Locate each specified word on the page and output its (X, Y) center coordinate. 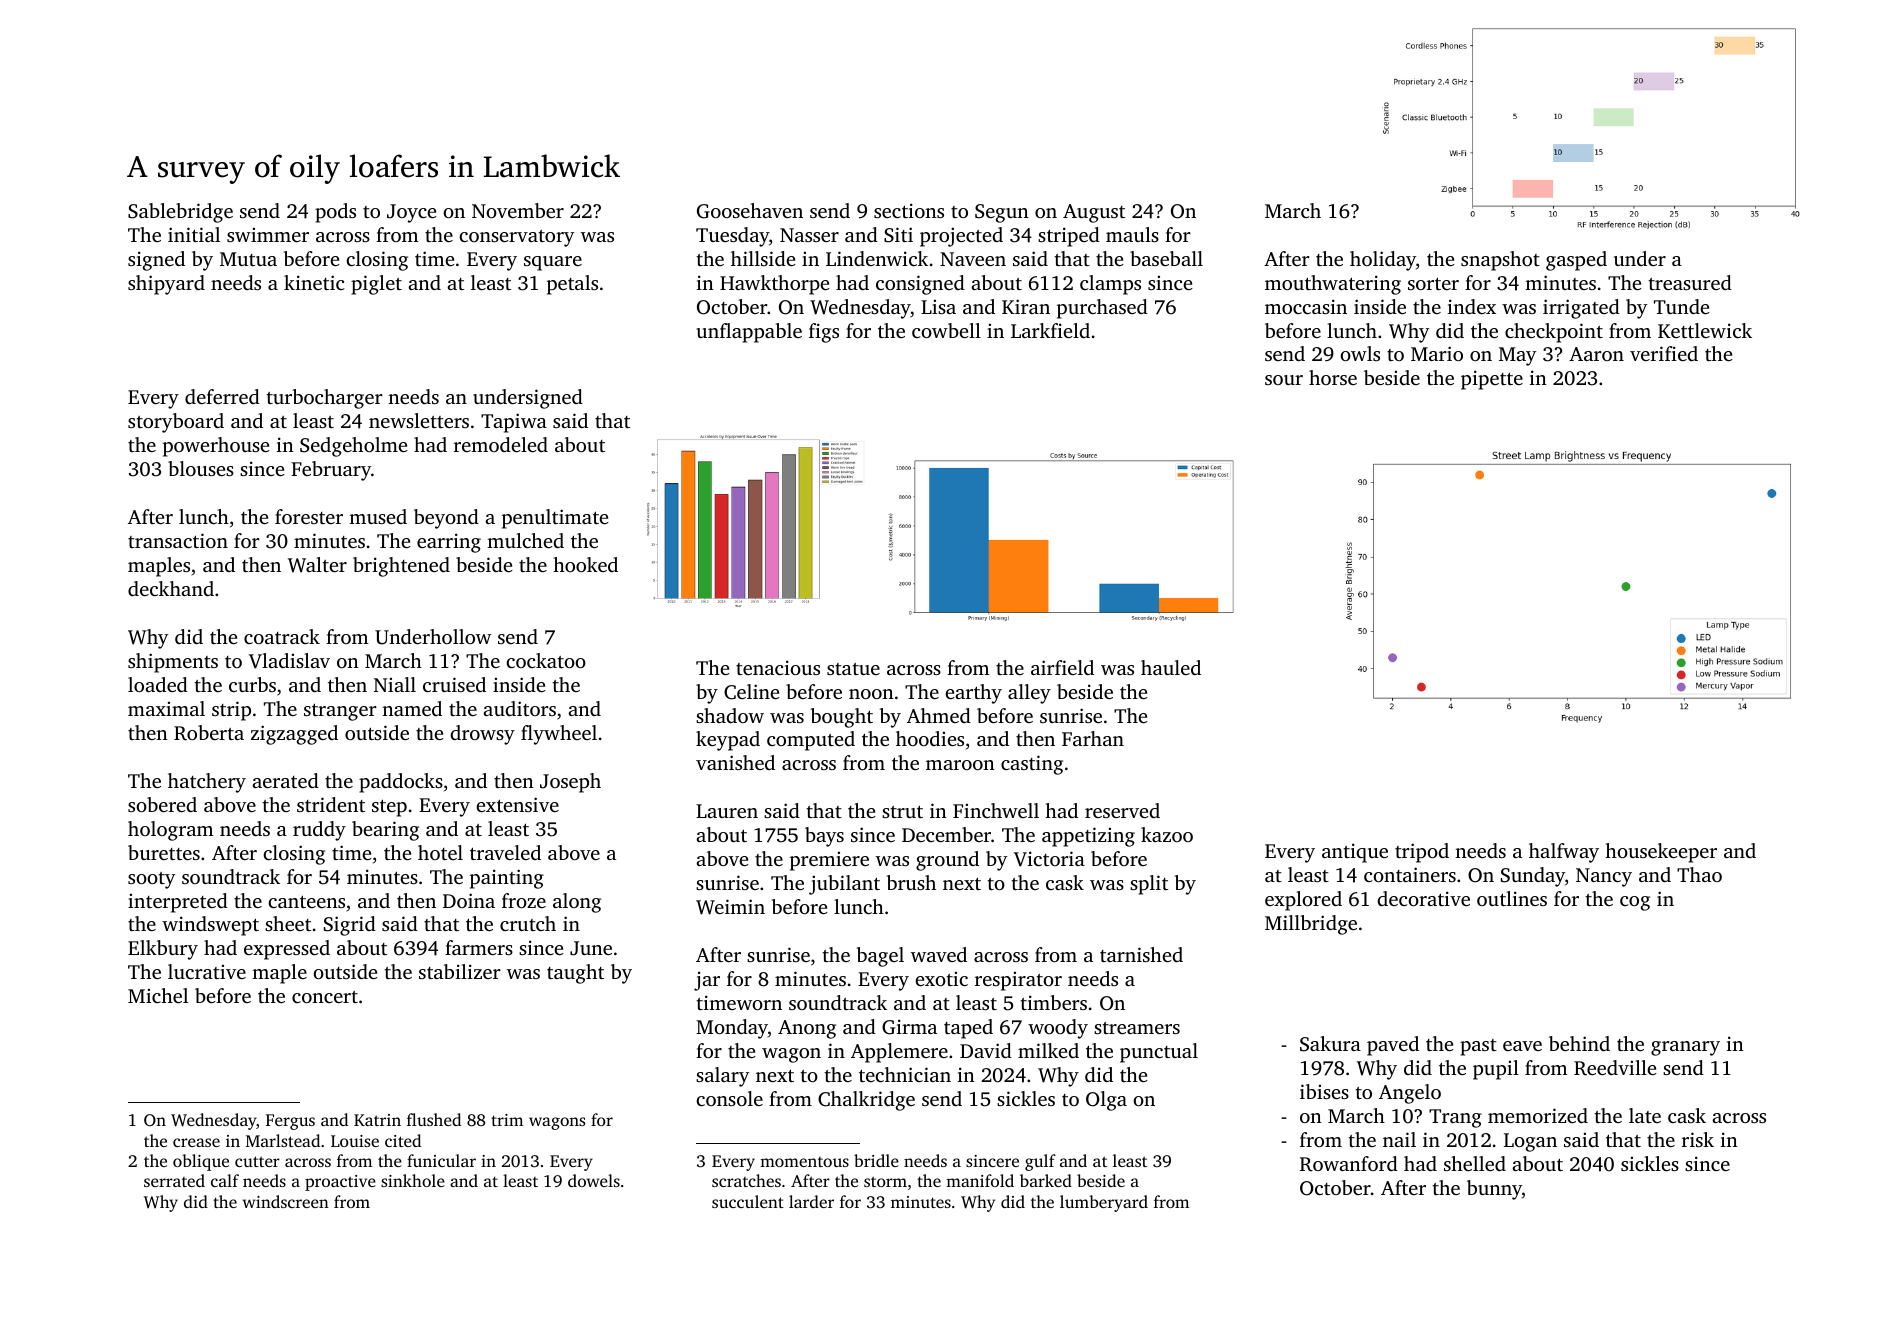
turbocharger (325, 399)
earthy (973, 694)
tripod (1422, 853)
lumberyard (1104, 1203)
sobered (162, 804)
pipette (1492, 380)
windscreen (286, 1201)
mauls (1132, 234)
